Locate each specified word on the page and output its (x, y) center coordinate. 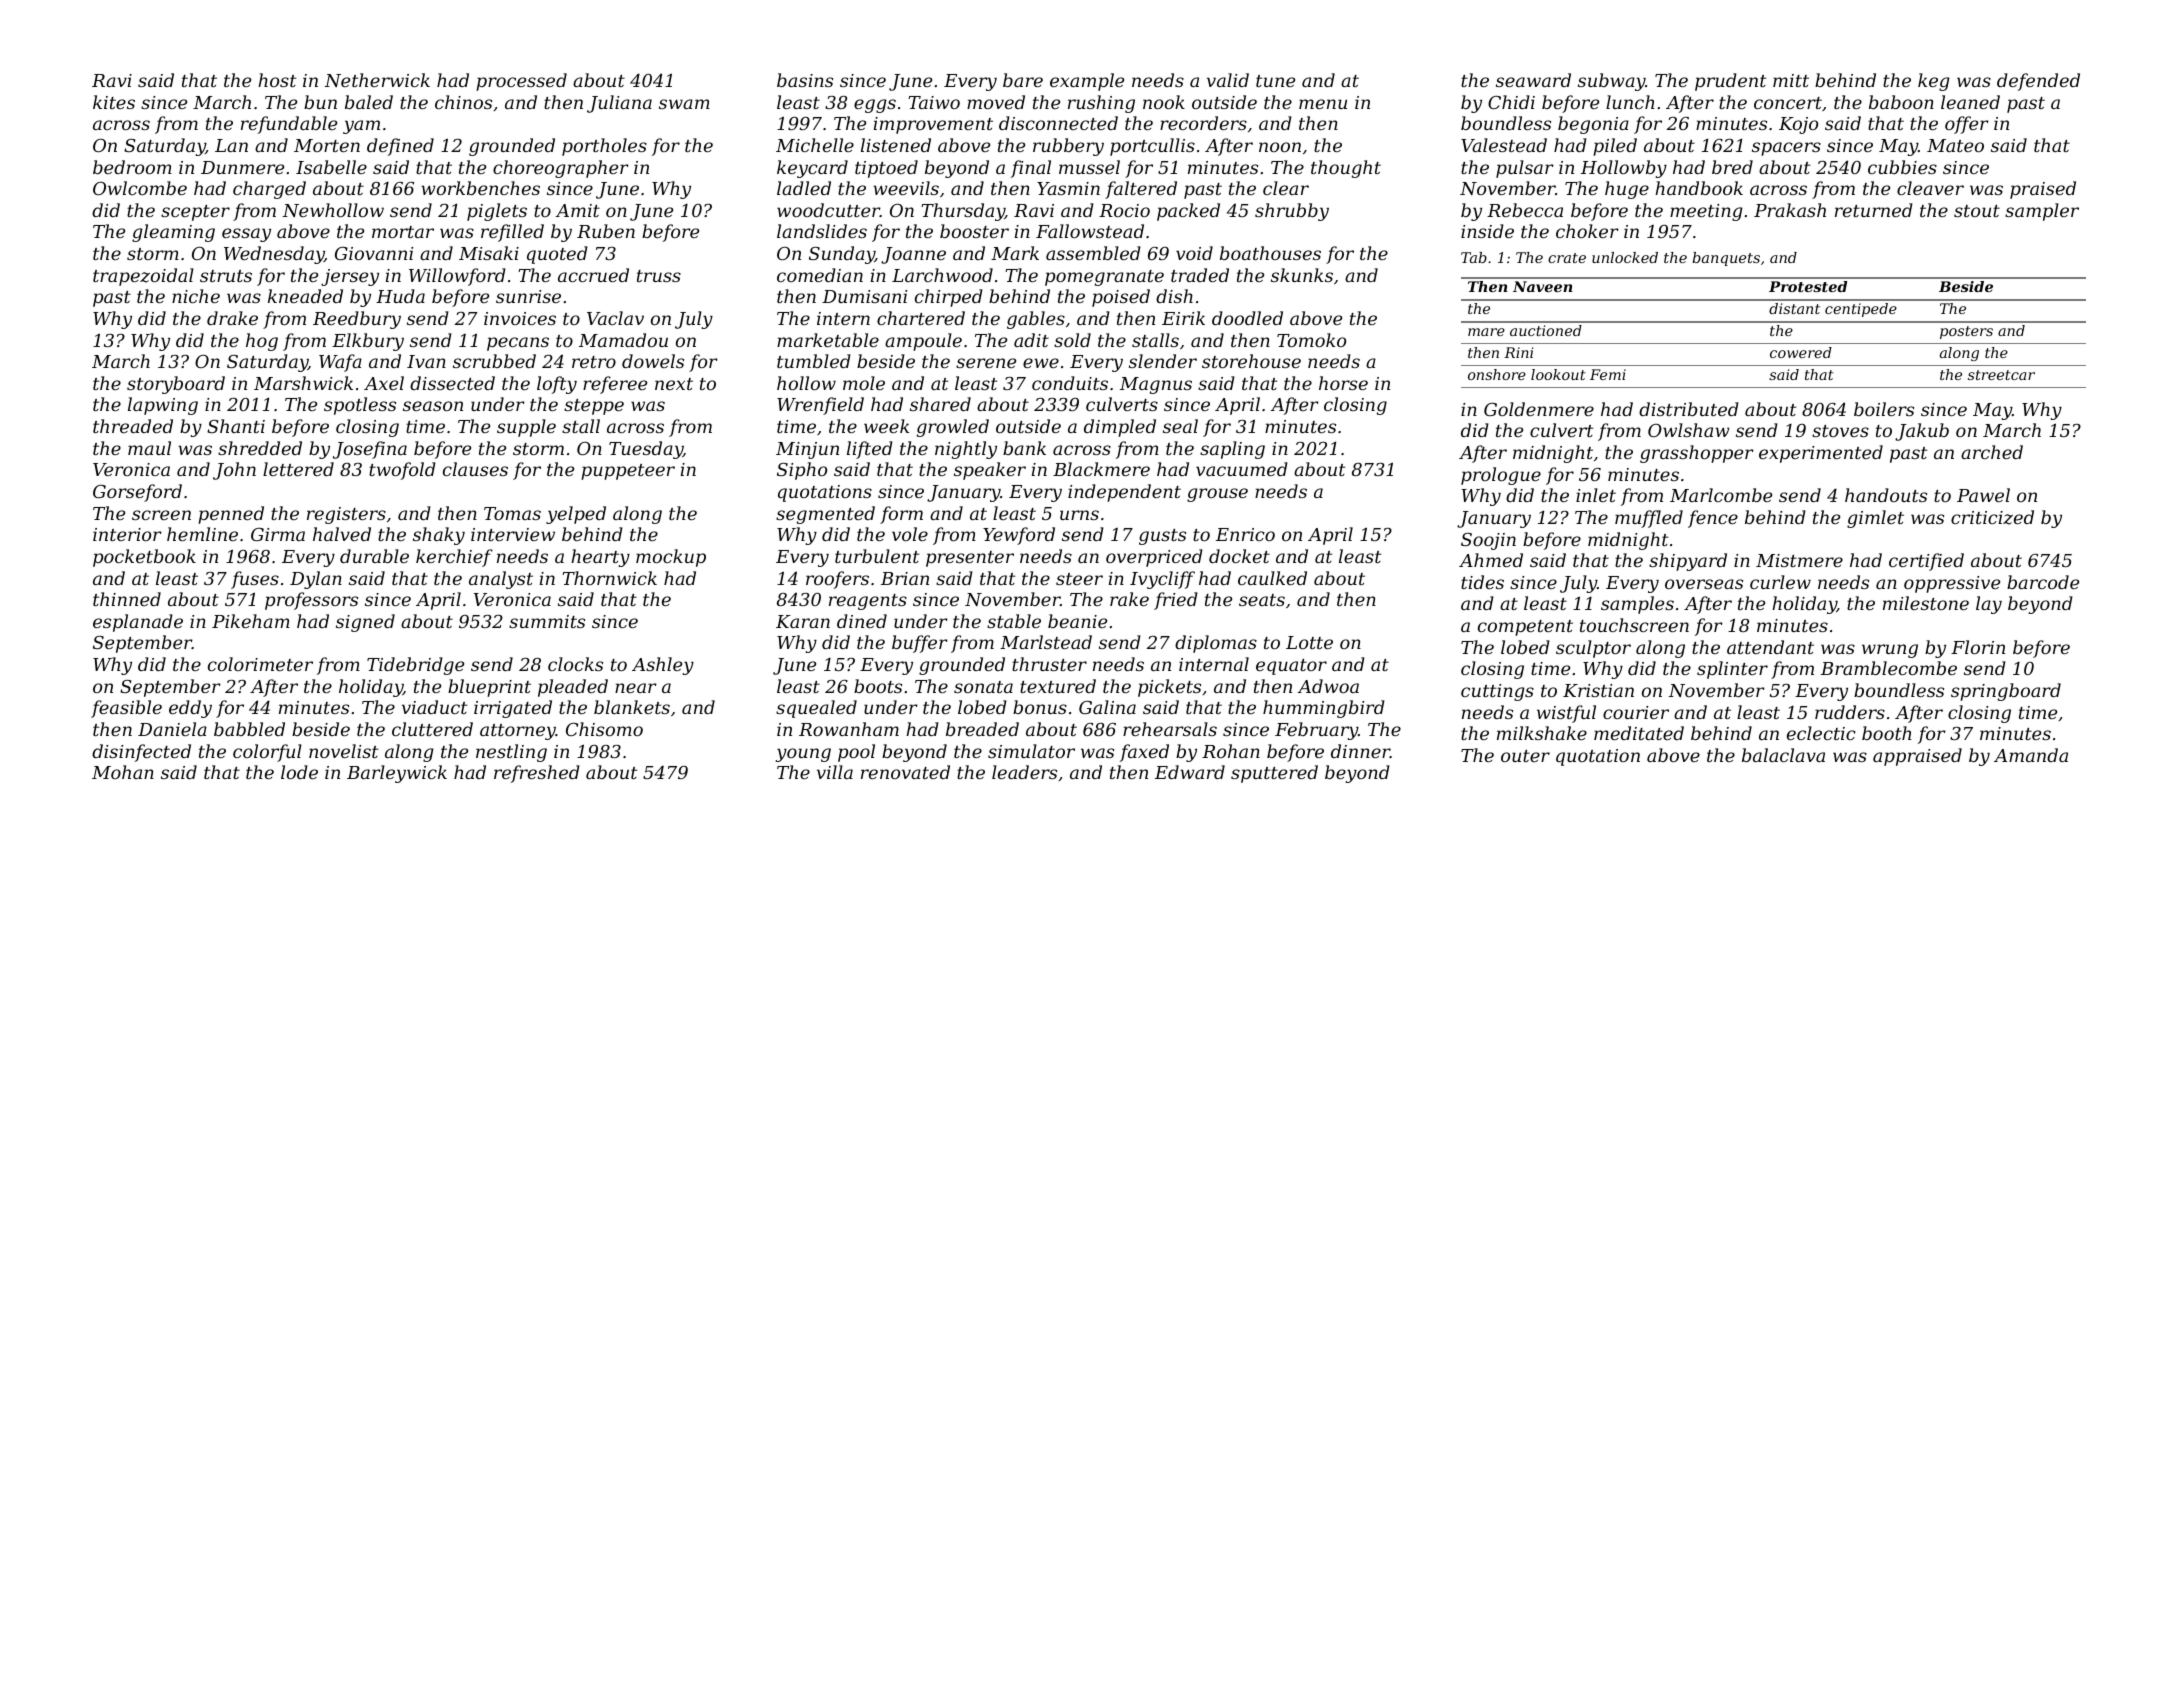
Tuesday (646, 450)
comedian (820, 275)
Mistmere (1799, 560)
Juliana (619, 104)
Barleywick (397, 774)
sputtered (1274, 774)
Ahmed (1491, 560)
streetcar (2001, 375)
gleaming (173, 233)
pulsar (1525, 169)
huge (1627, 190)
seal (1180, 426)
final (1031, 169)
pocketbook (144, 558)
